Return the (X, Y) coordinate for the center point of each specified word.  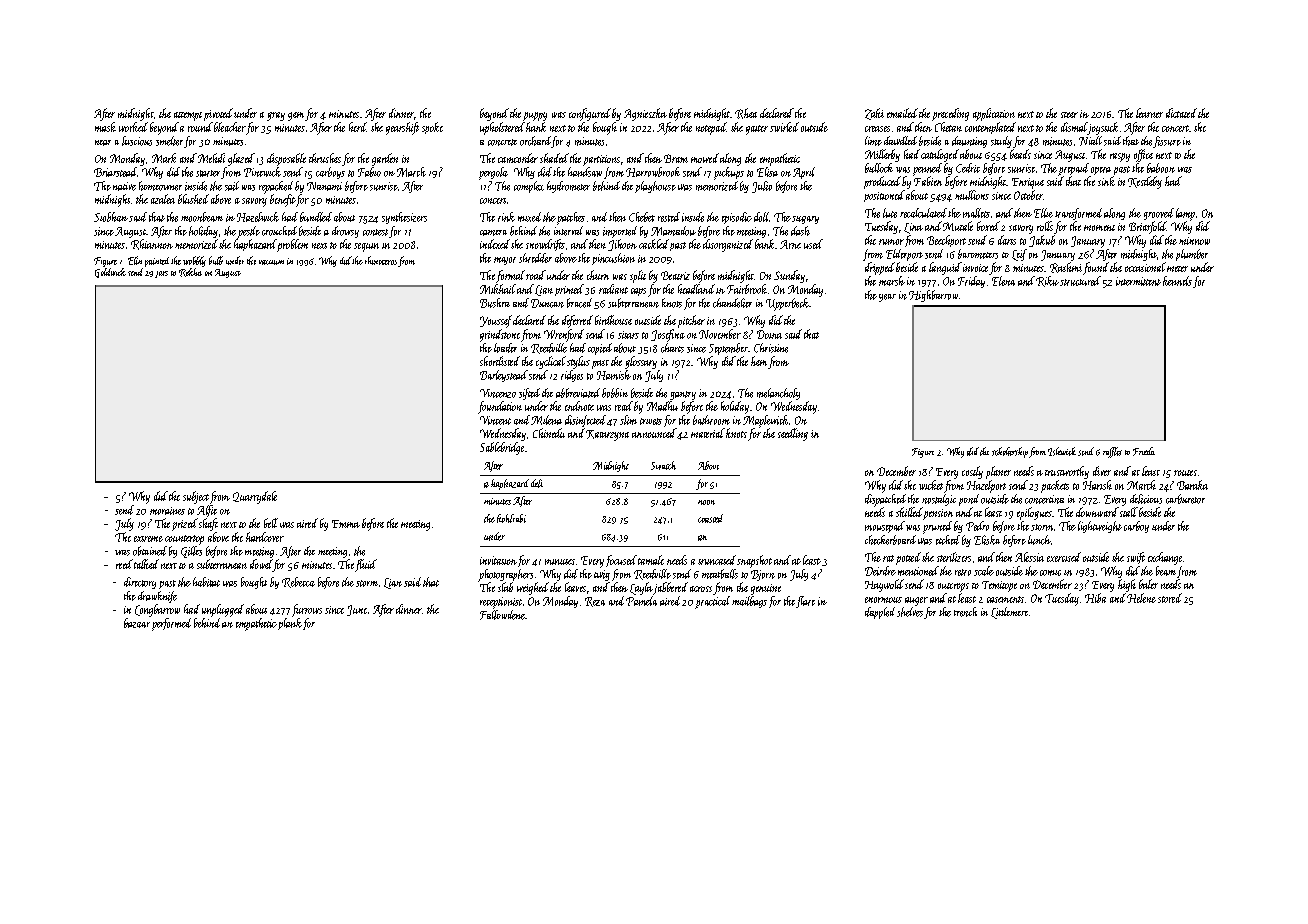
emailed (902, 113)
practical (712, 602)
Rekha (190, 272)
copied (600, 349)
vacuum (271, 262)
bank (764, 244)
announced (654, 433)
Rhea (746, 113)
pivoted (218, 114)
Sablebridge (502, 448)
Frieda (1144, 451)
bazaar (137, 623)
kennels (1177, 281)
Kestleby (1145, 182)
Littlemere (1009, 613)
